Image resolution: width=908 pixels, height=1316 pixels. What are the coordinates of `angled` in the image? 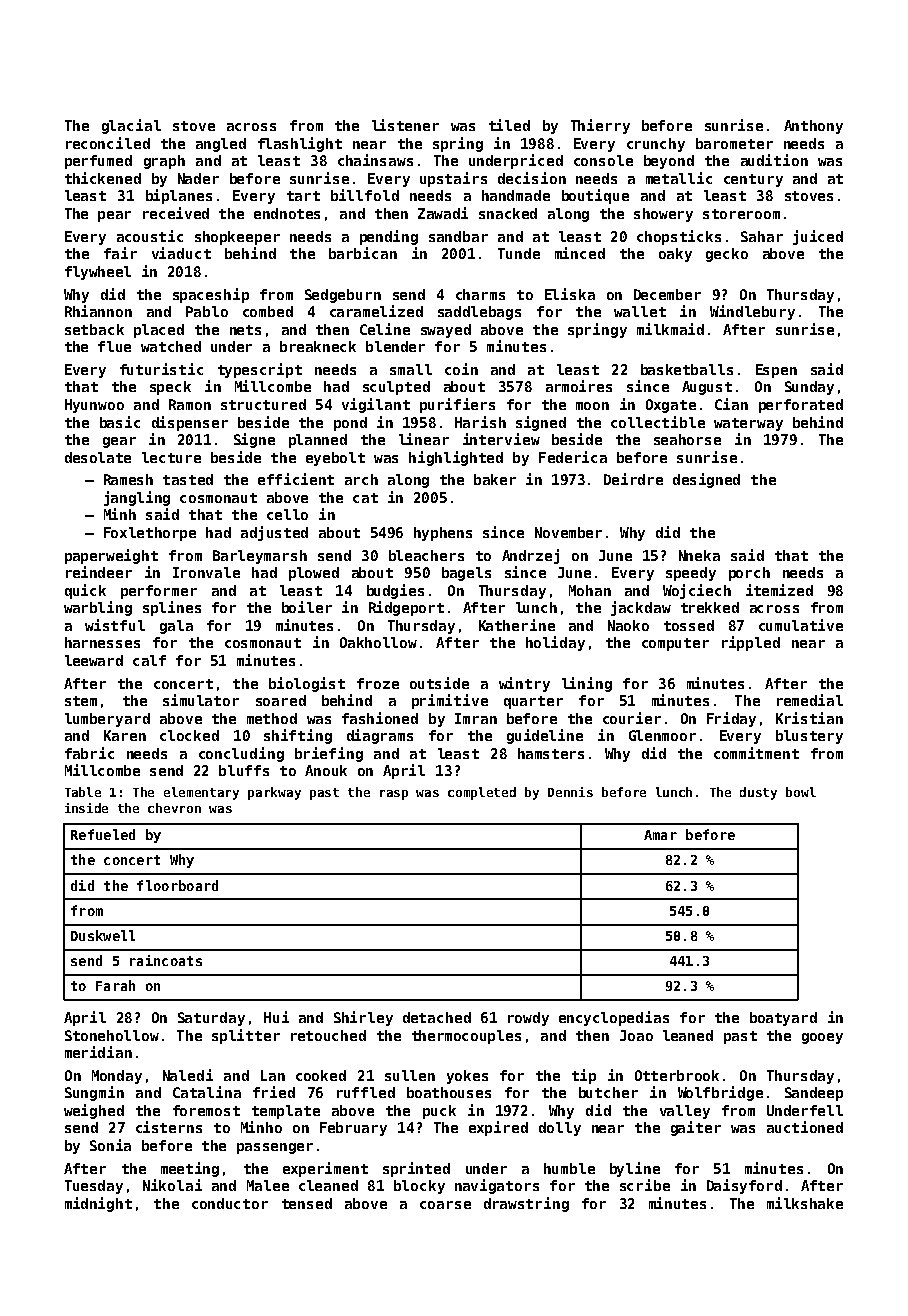 It's located at (221, 145).
